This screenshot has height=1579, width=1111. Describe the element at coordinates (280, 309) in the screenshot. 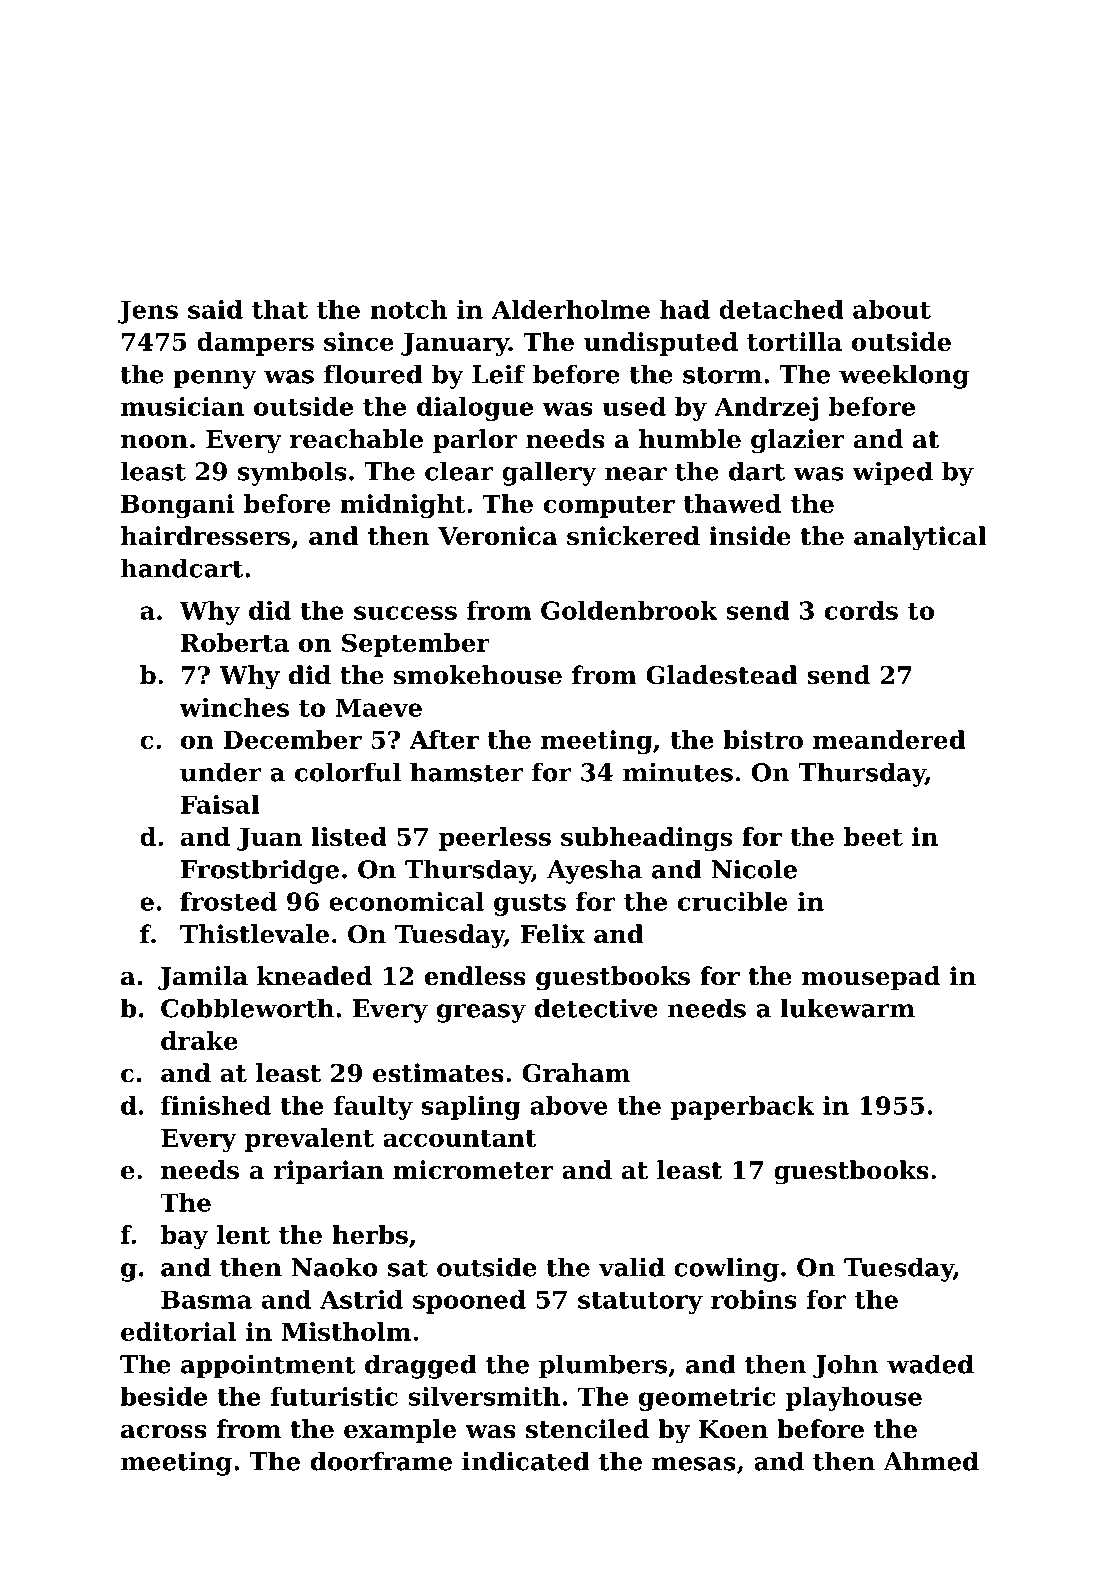

I see `that` at that location.
